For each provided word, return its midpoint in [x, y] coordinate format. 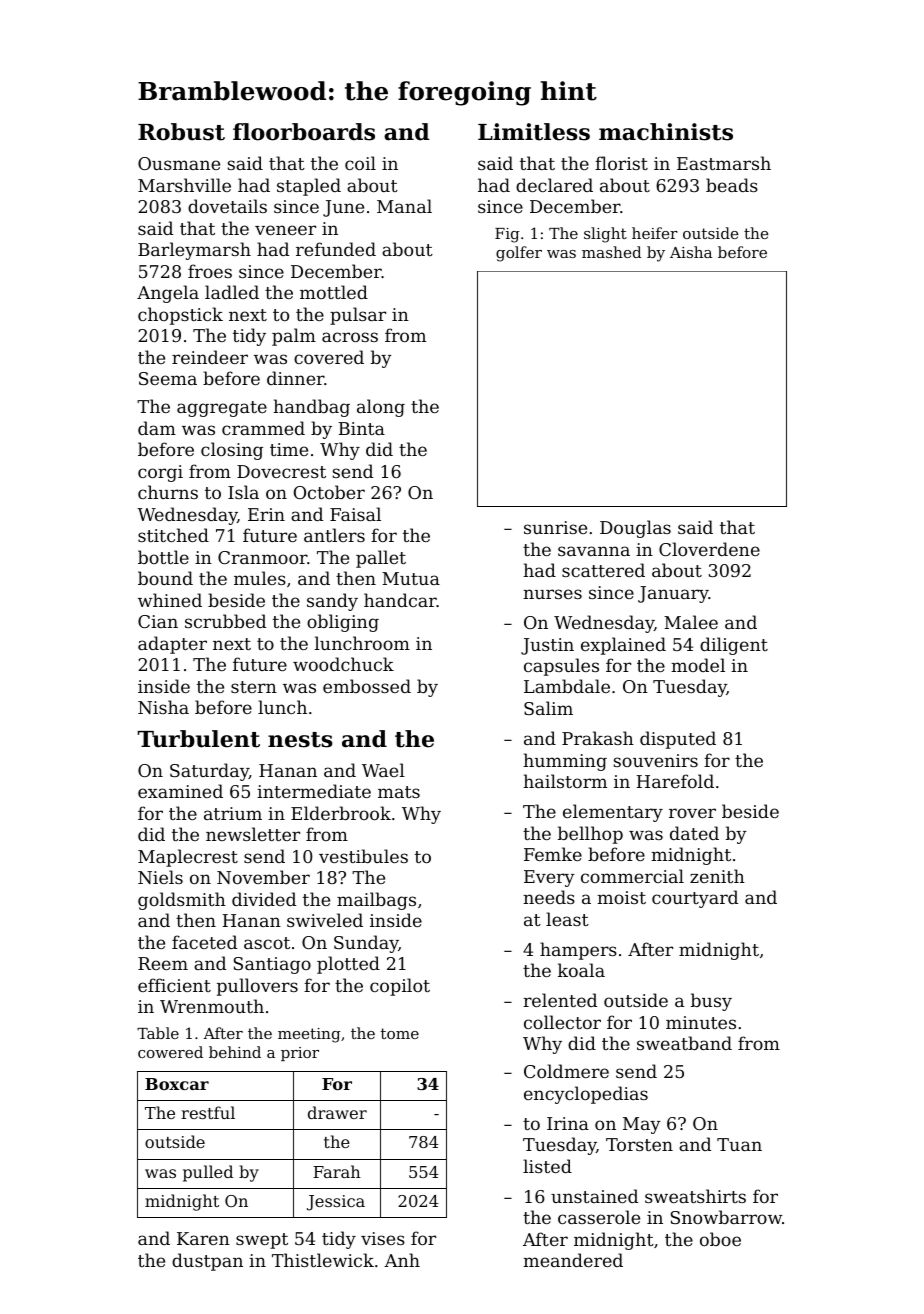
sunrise [555, 527]
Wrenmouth [212, 1006]
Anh [402, 1260]
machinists [666, 132]
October [329, 492]
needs [549, 897]
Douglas [635, 529]
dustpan [207, 1262]
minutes [701, 1022]
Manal [404, 206]
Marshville [184, 185]
